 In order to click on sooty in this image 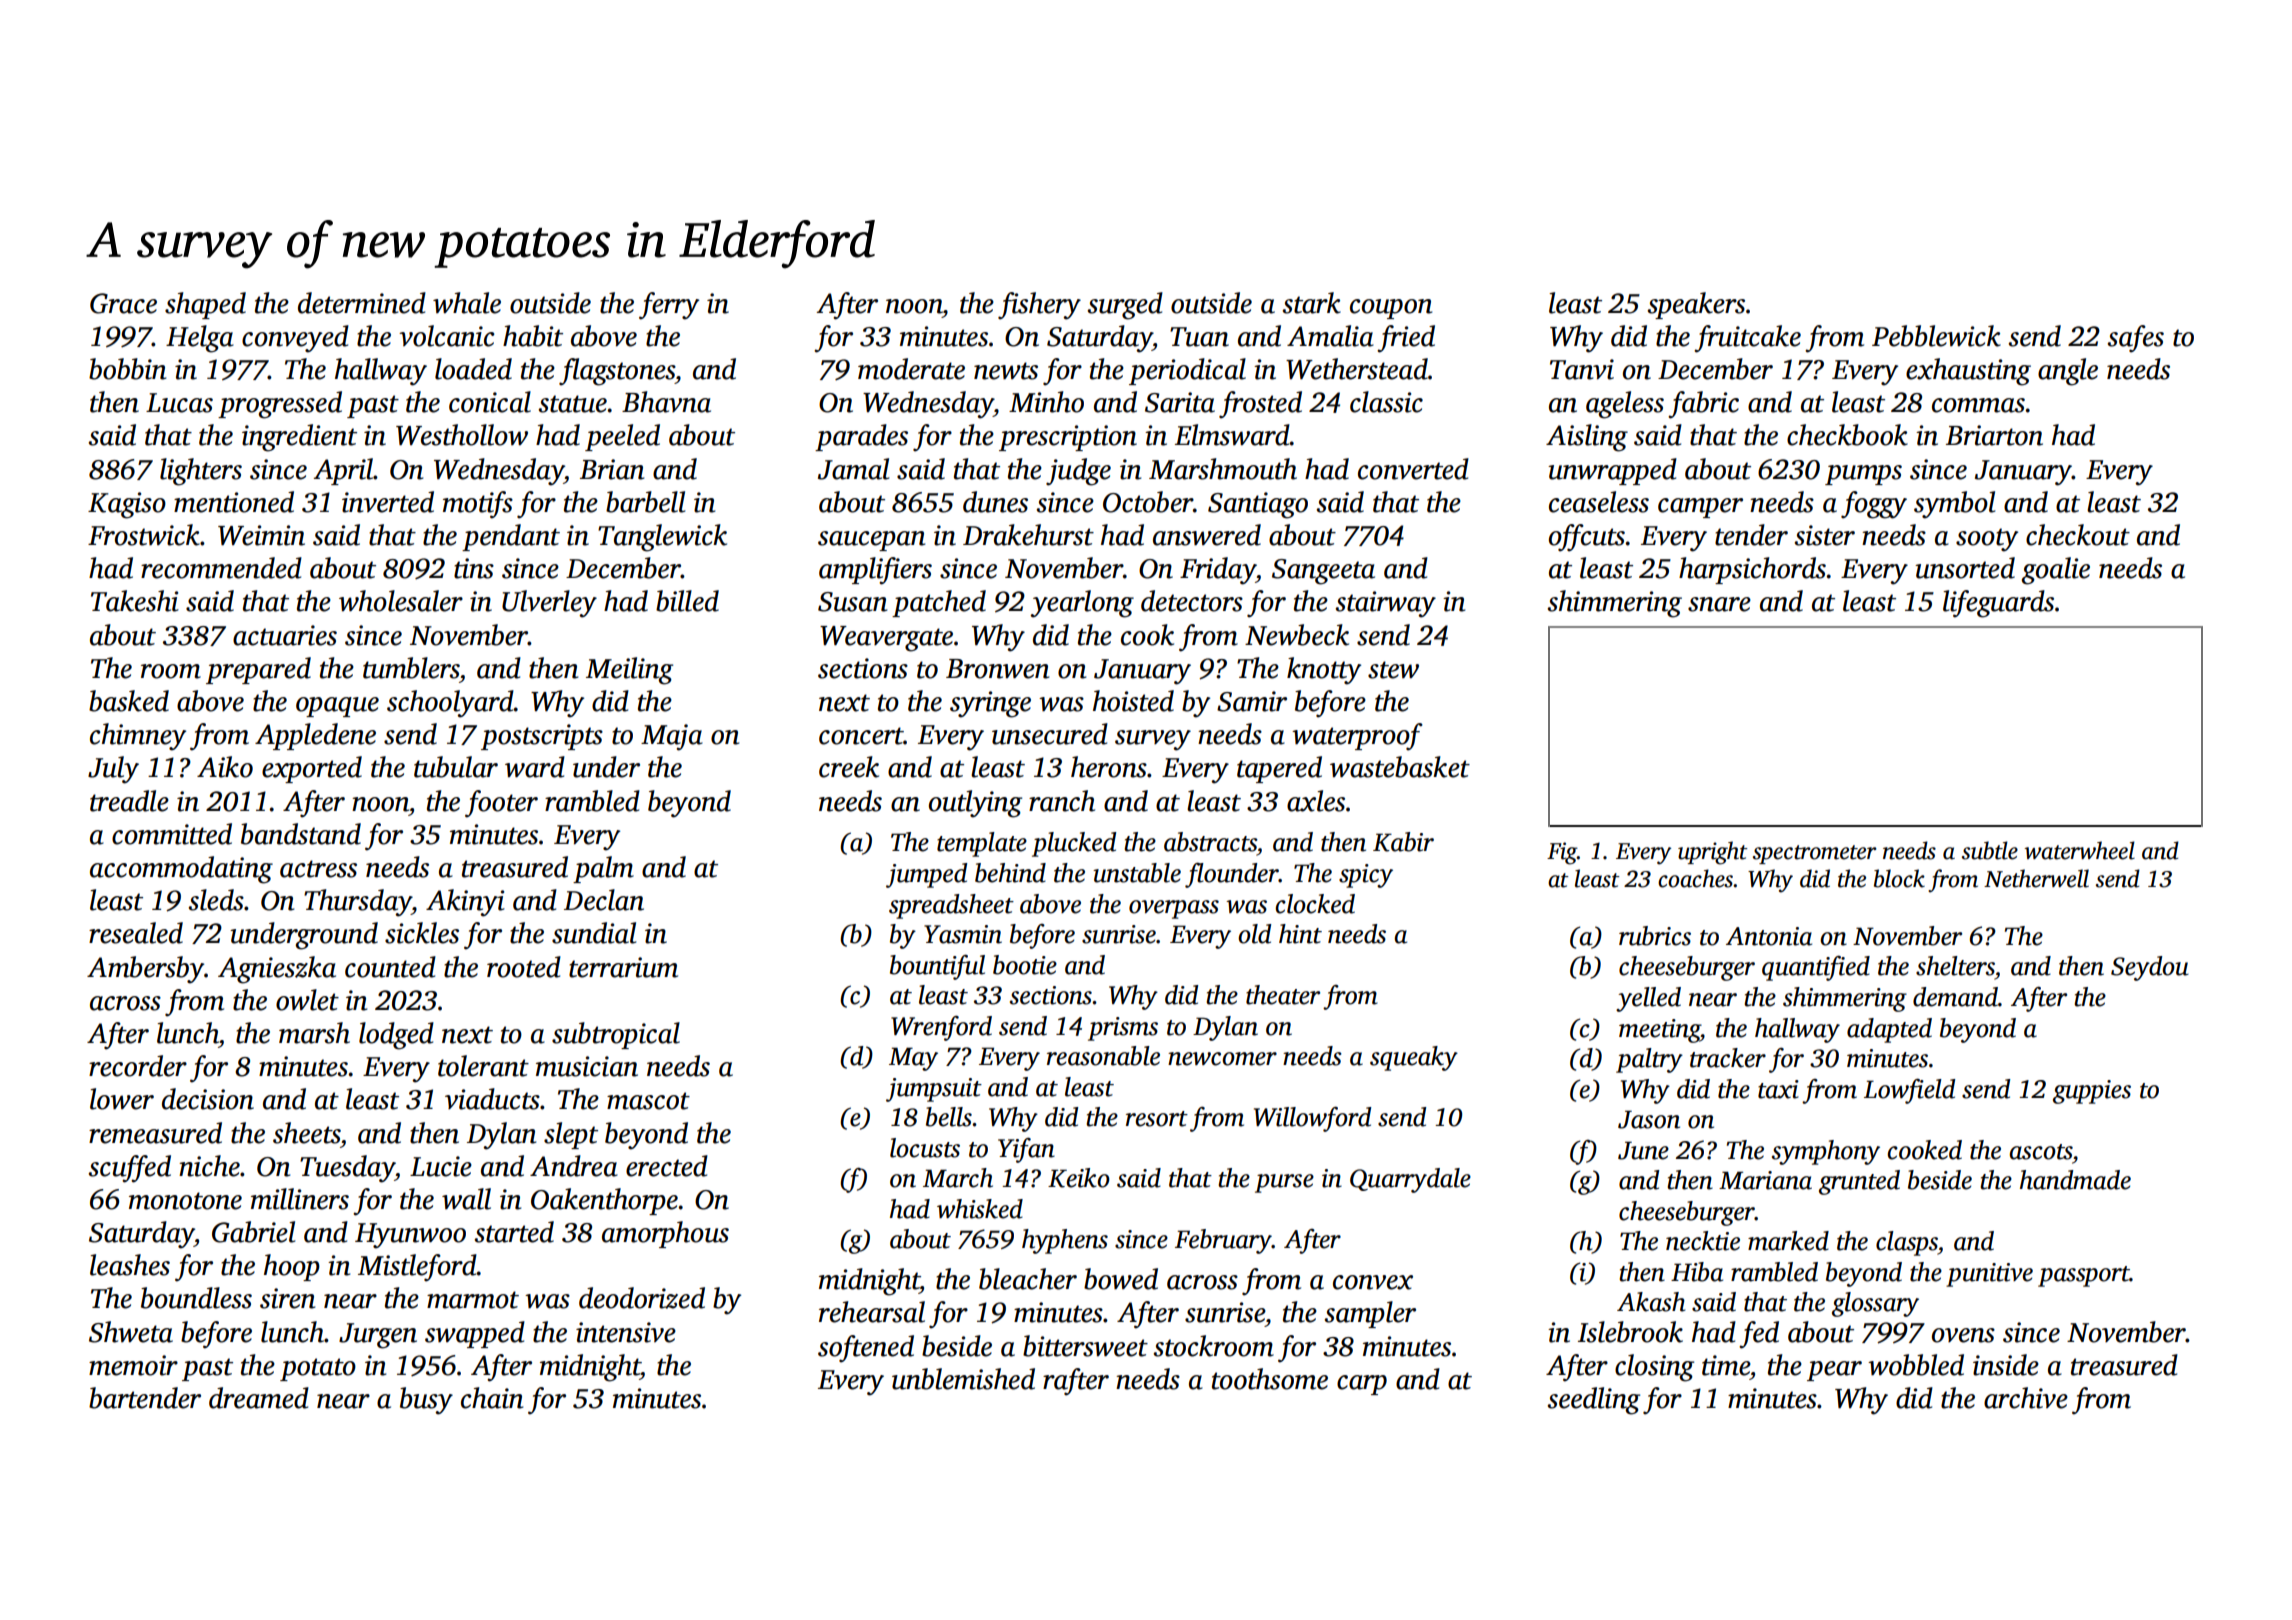, I will do `click(1987, 540)`.
